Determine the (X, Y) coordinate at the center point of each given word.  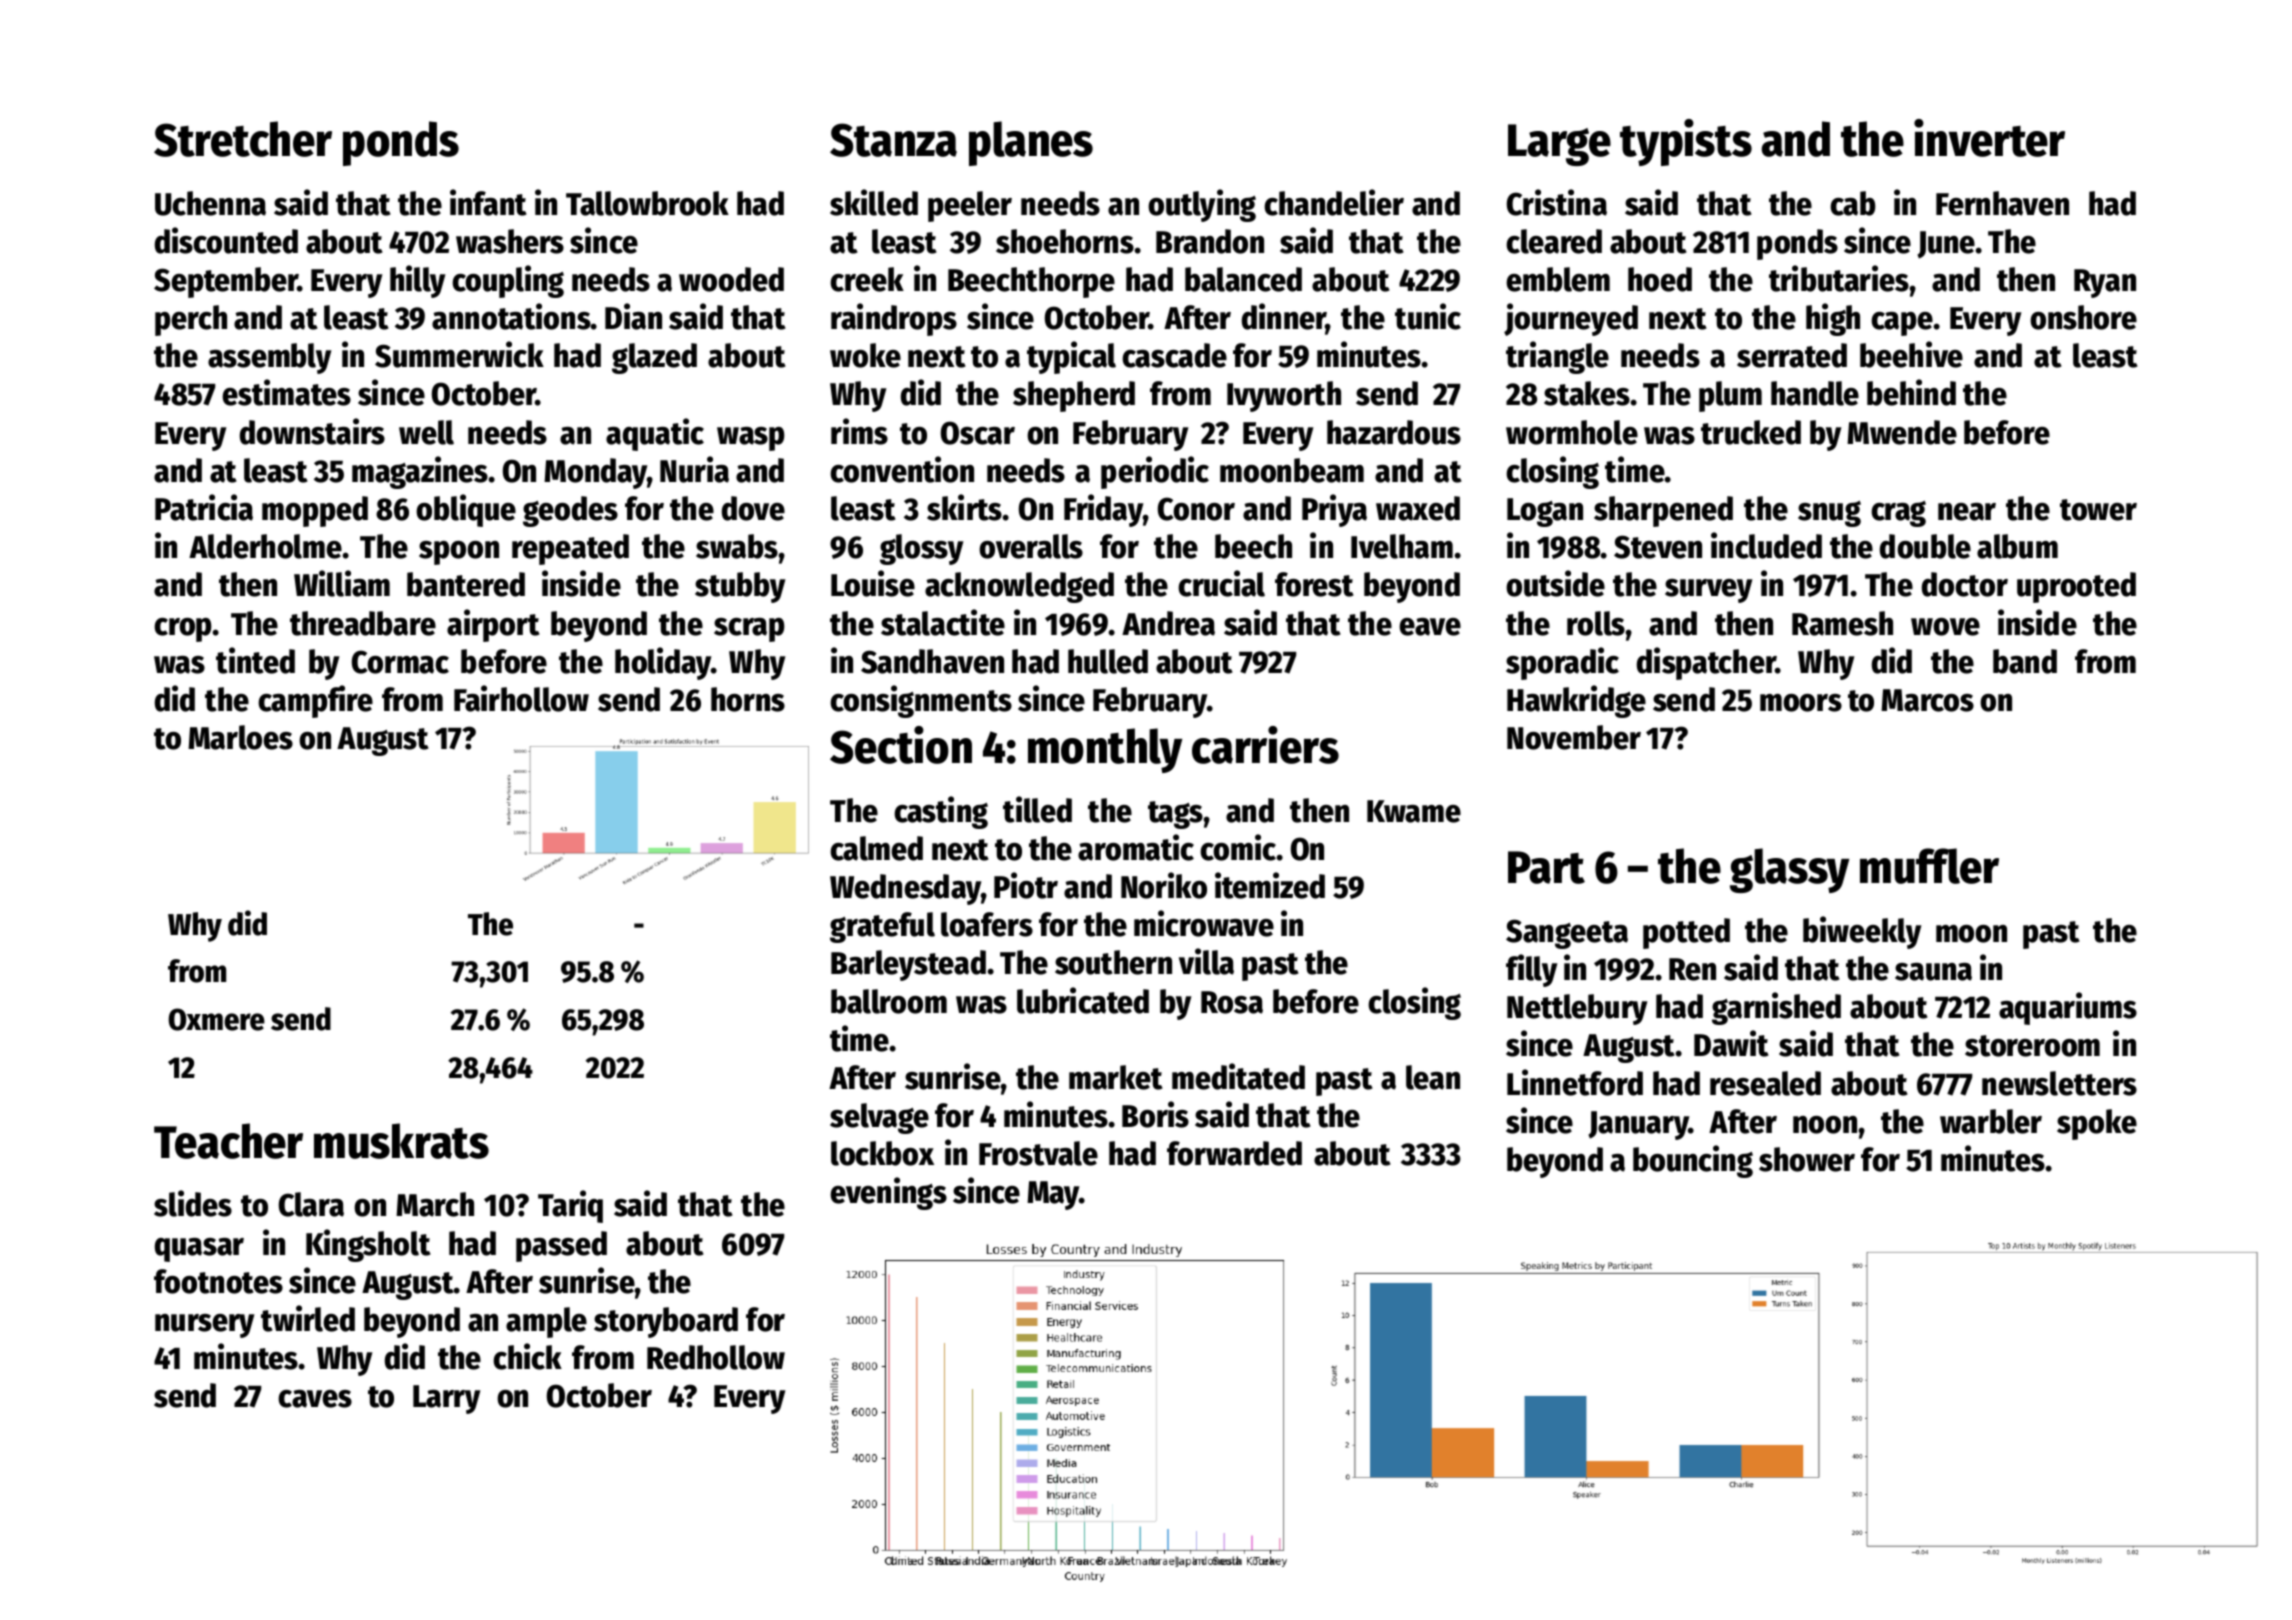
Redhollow (716, 1357)
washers (510, 241)
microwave (1204, 923)
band (2025, 661)
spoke (2097, 1124)
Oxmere (216, 1019)
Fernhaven (2002, 203)
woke (865, 355)
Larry (447, 1399)
